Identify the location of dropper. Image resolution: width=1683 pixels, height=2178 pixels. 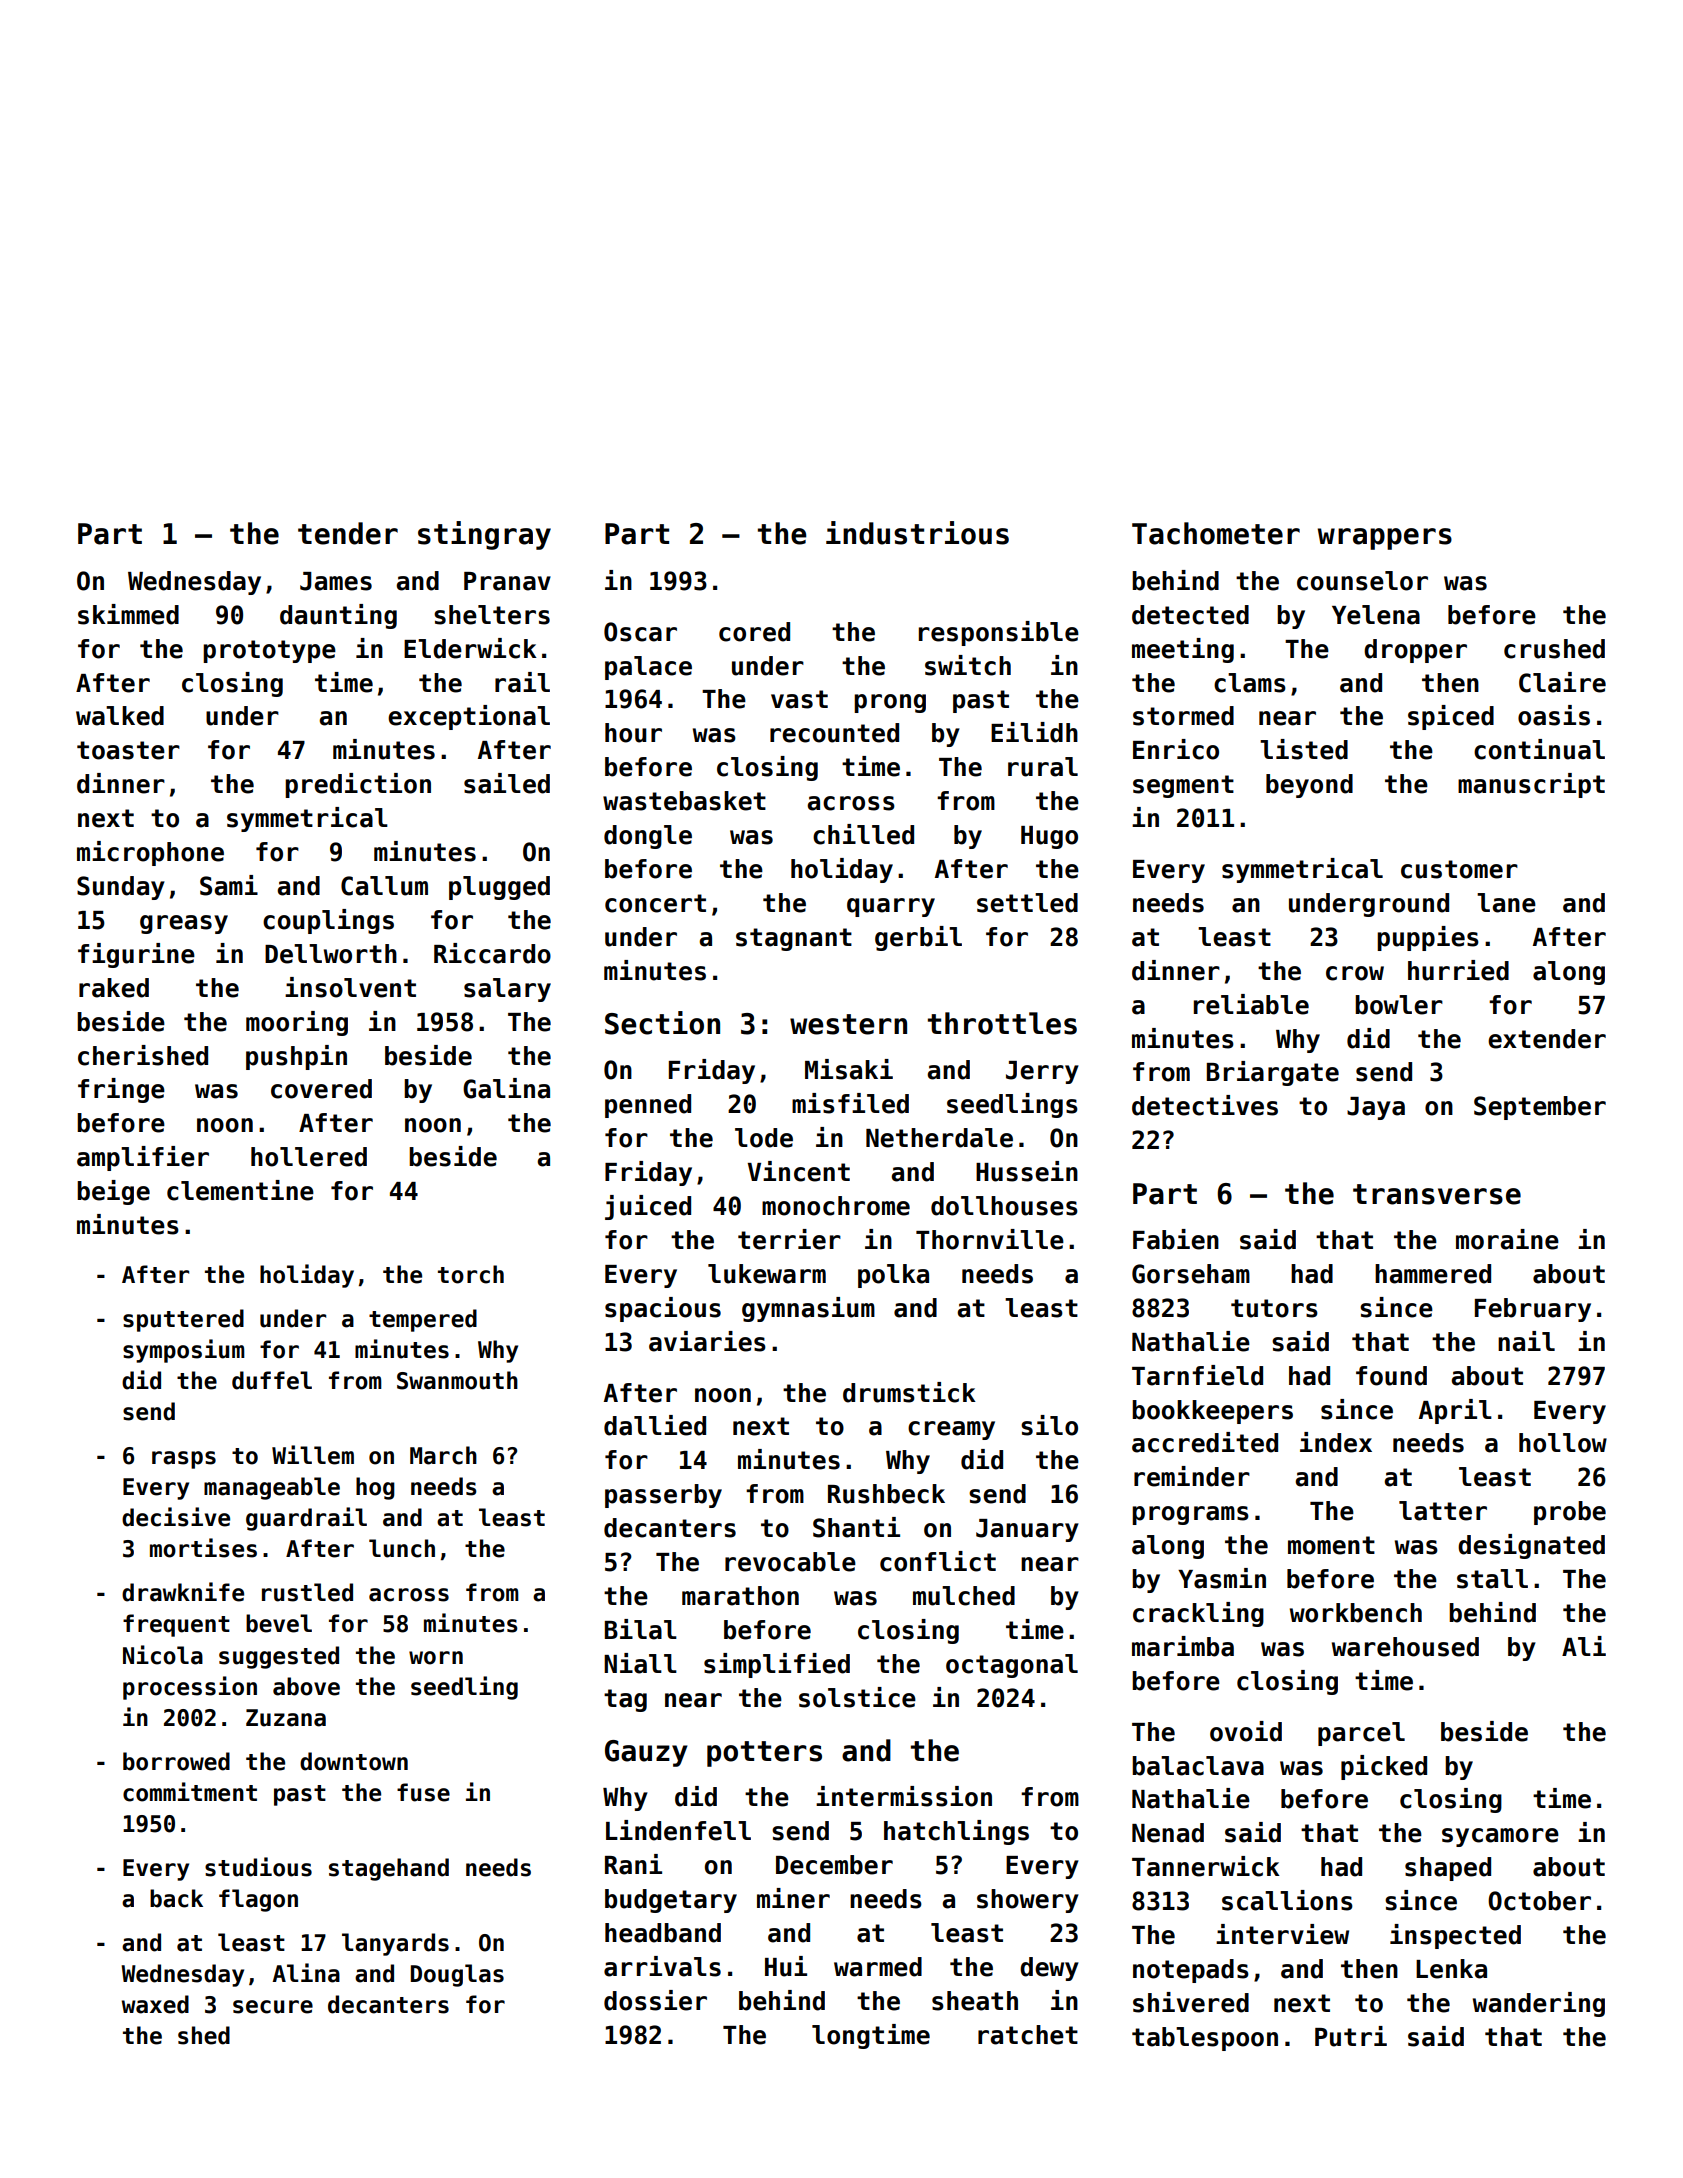
(1415, 651).
